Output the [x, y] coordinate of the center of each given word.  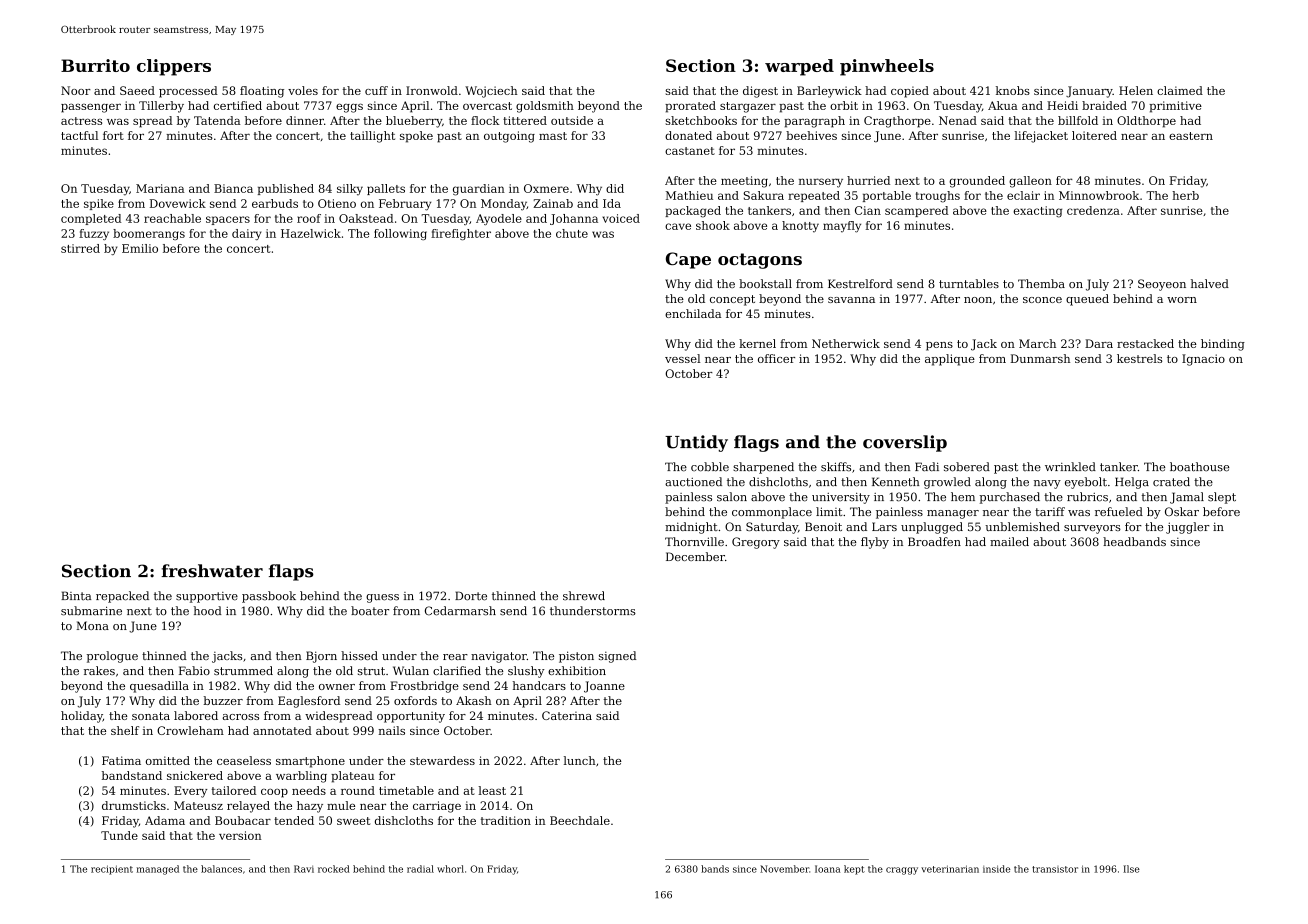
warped [799, 67]
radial [420, 869]
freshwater [212, 571]
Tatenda [217, 120]
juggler [1188, 528]
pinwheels [887, 67]
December [695, 556]
